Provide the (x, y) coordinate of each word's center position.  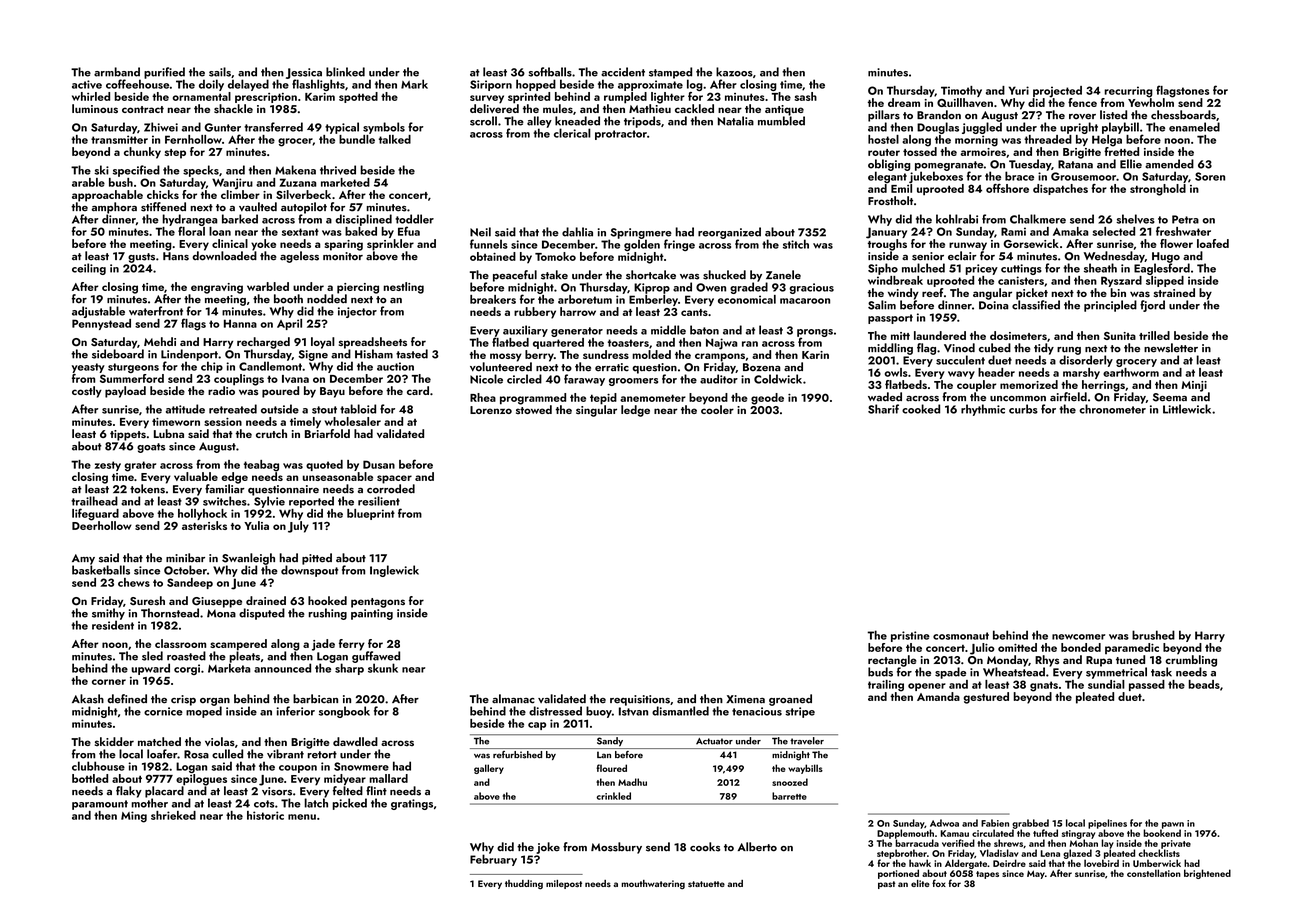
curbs (1023, 409)
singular (596, 411)
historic (265, 815)
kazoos (734, 72)
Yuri (1019, 90)
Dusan (379, 464)
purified (164, 73)
